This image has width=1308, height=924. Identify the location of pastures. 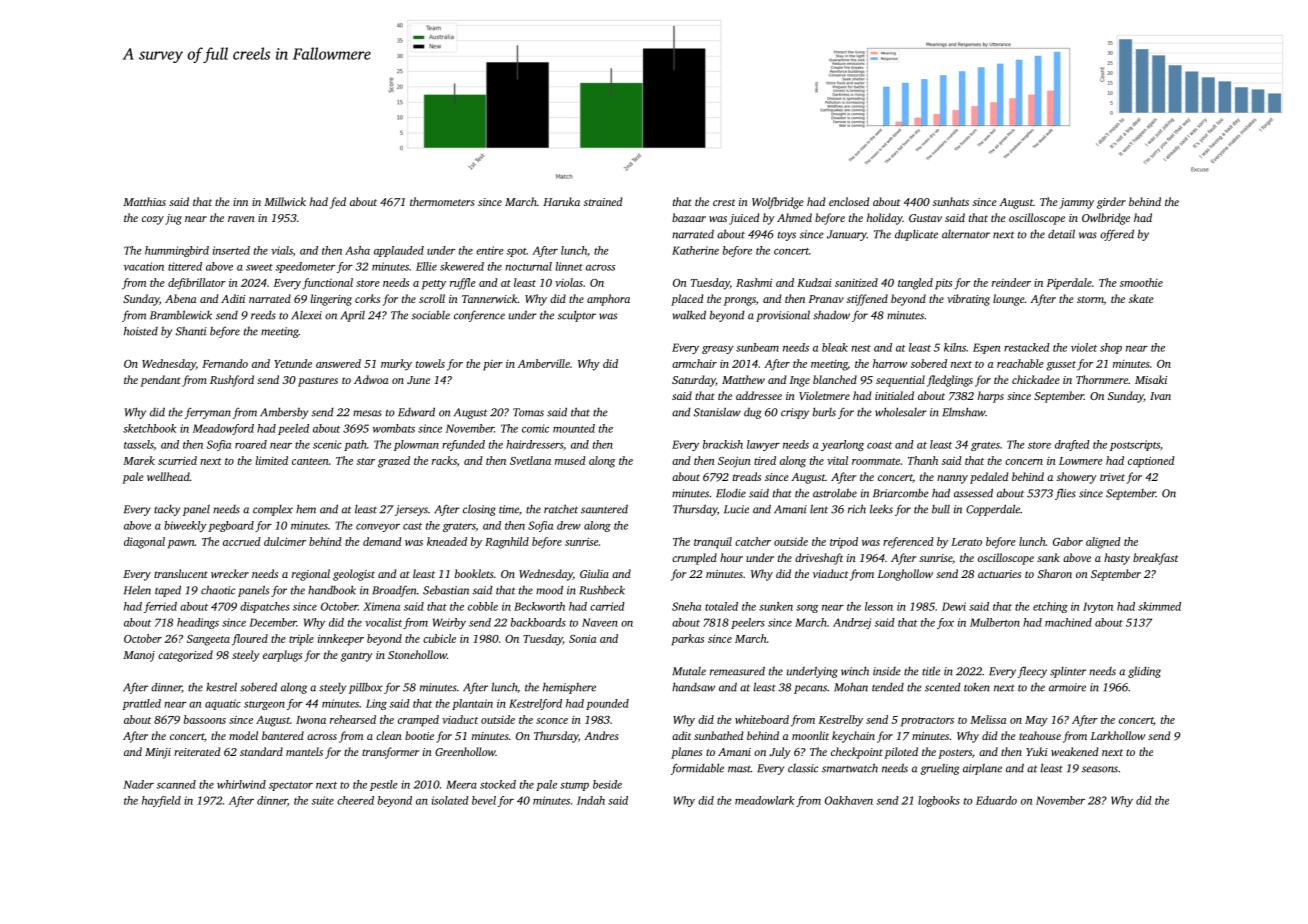
(318, 382).
